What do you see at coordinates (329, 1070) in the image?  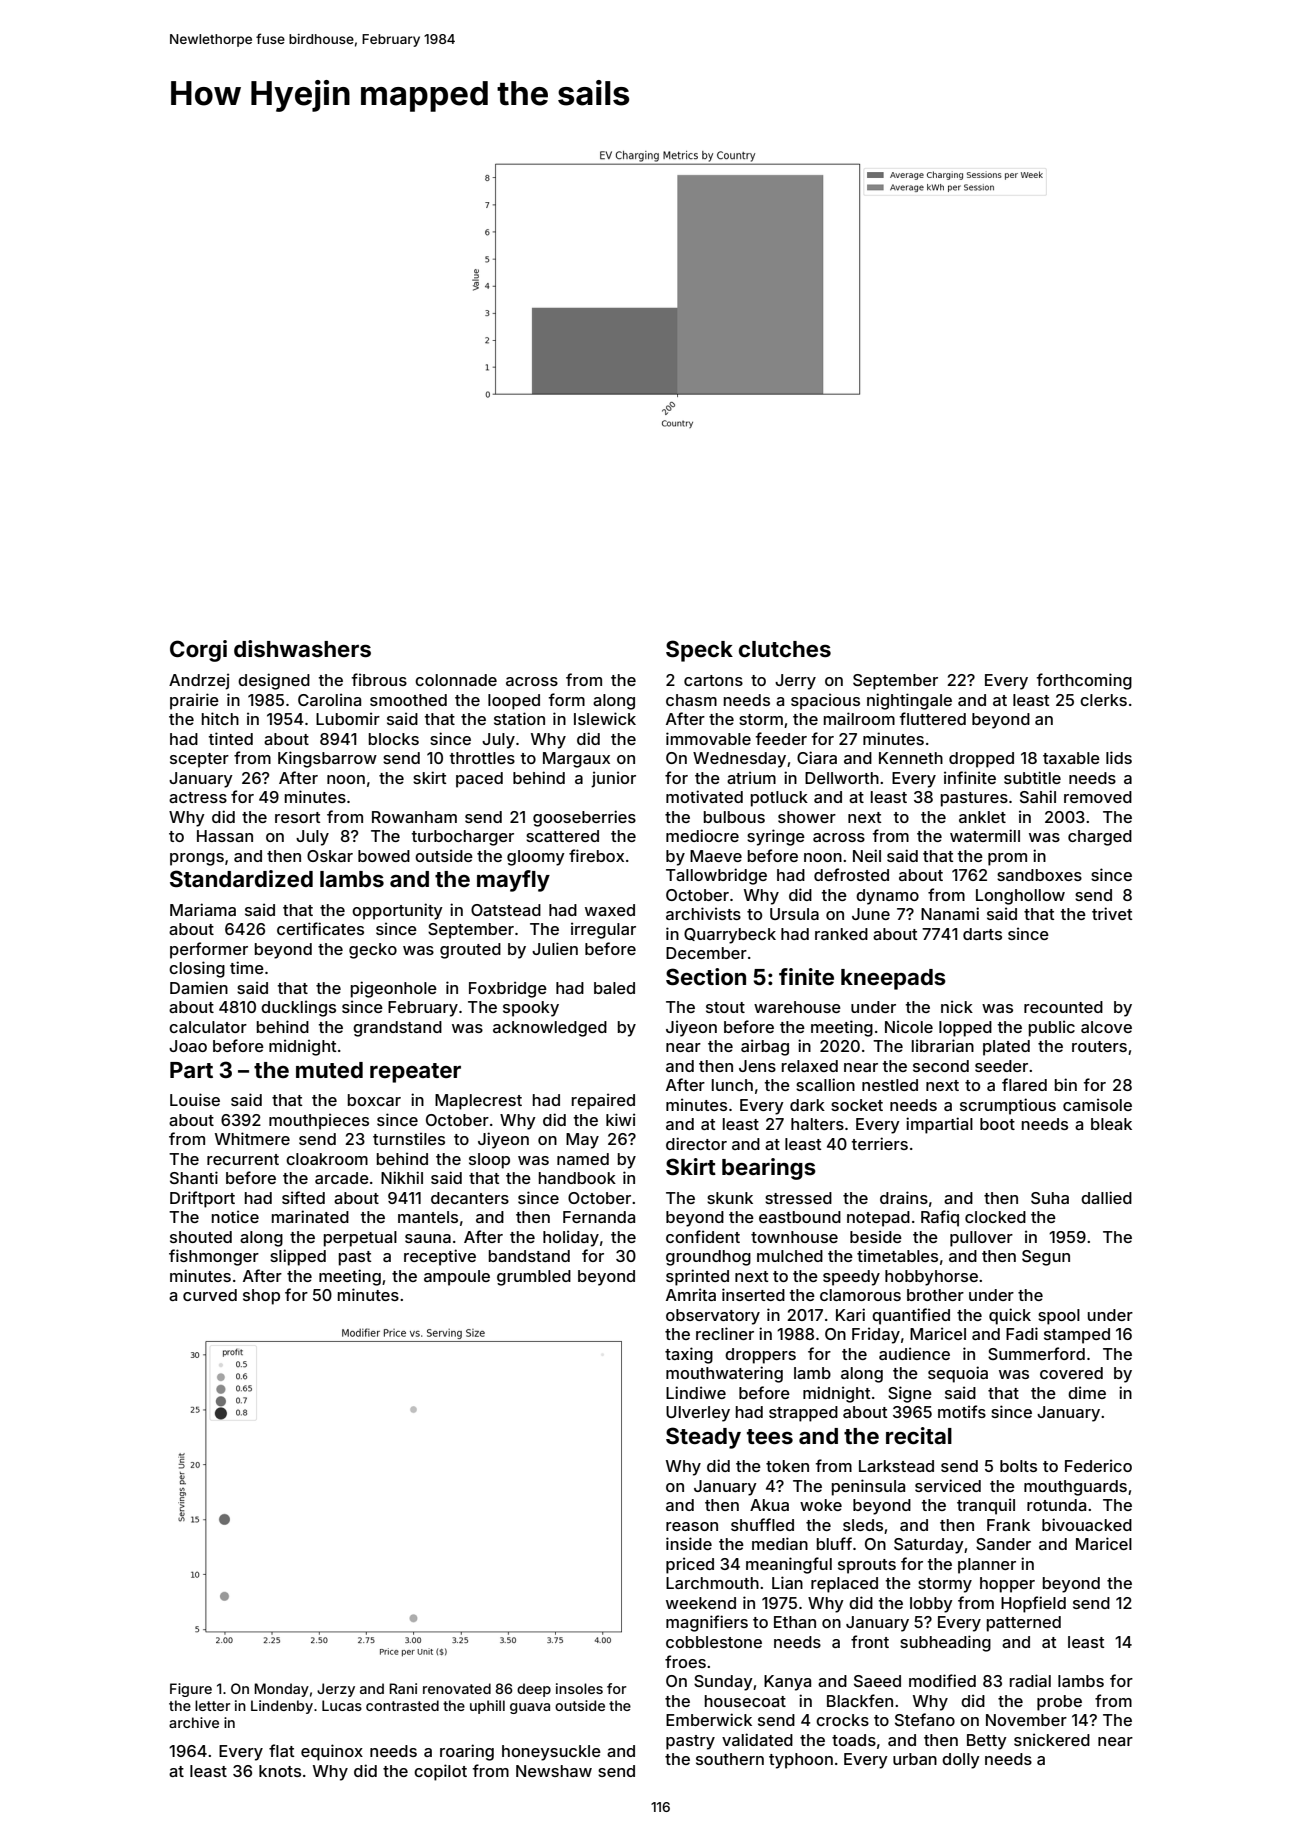 I see `muted` at bounding box center [329, 1070].
